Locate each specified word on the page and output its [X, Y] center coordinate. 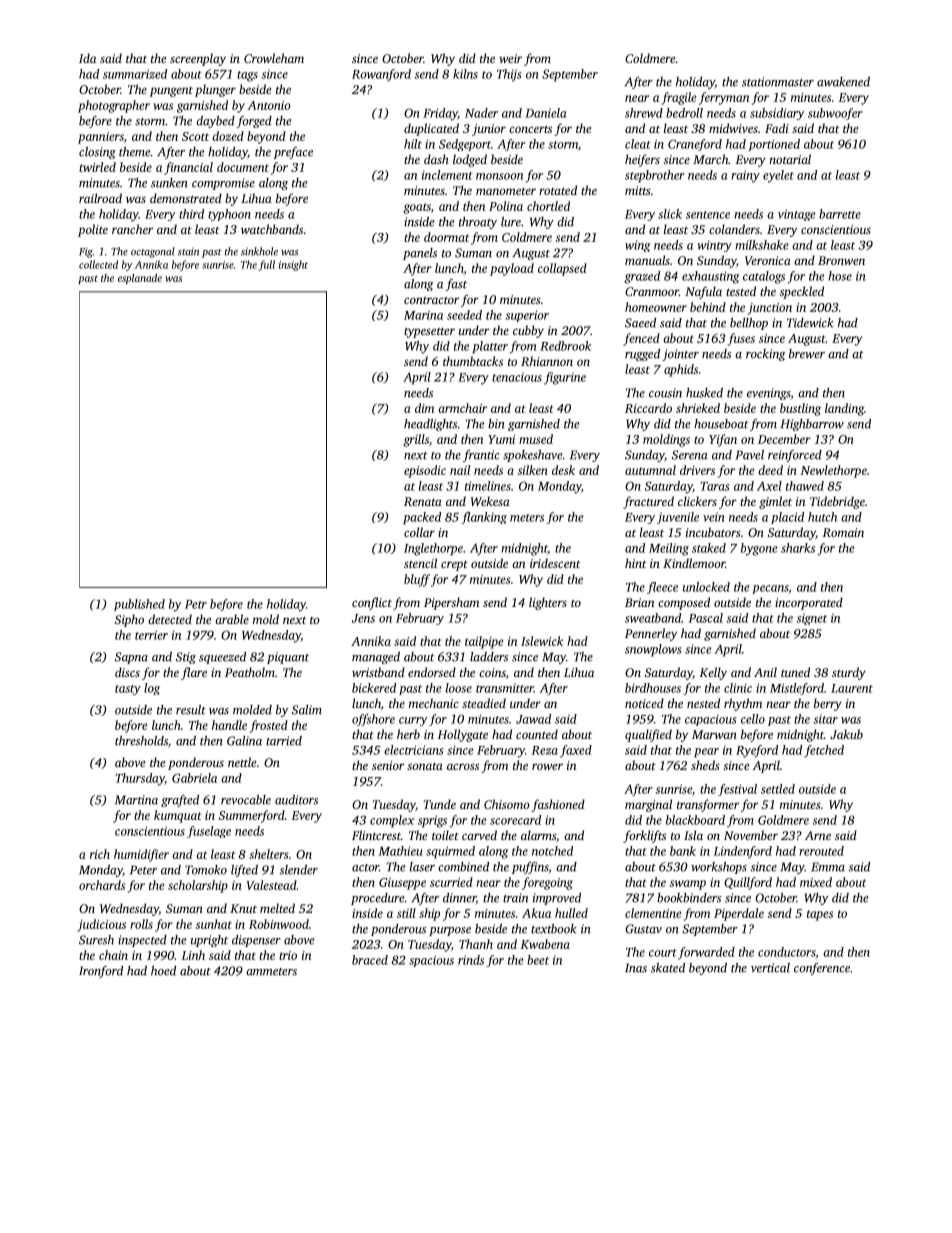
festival [737, 790]
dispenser [256, 941]
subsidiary [777, 114]
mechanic [434, 703]
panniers [101, 138]
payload [512, 269]
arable [232, 619]
